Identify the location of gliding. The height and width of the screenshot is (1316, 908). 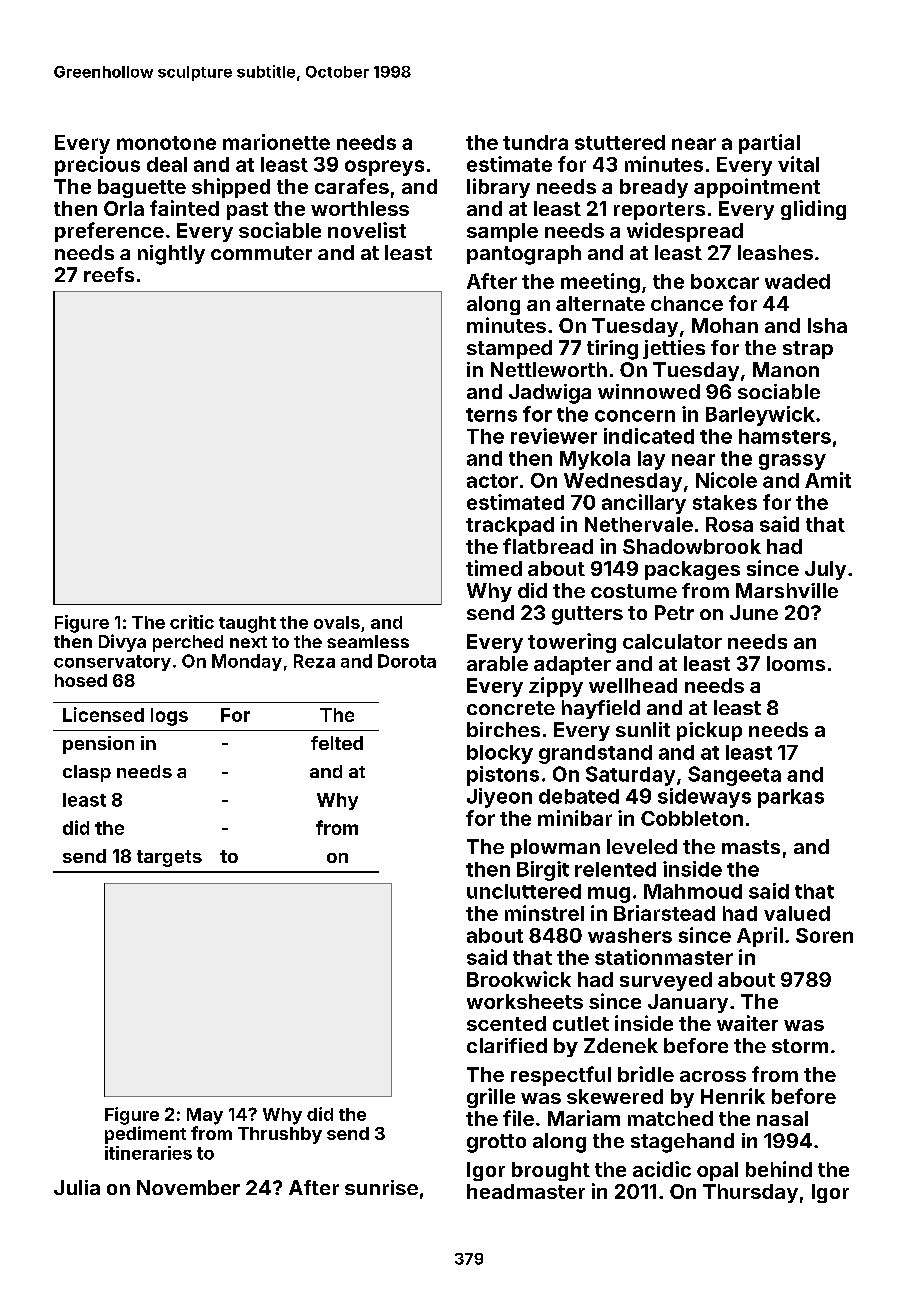
(813, 210).
